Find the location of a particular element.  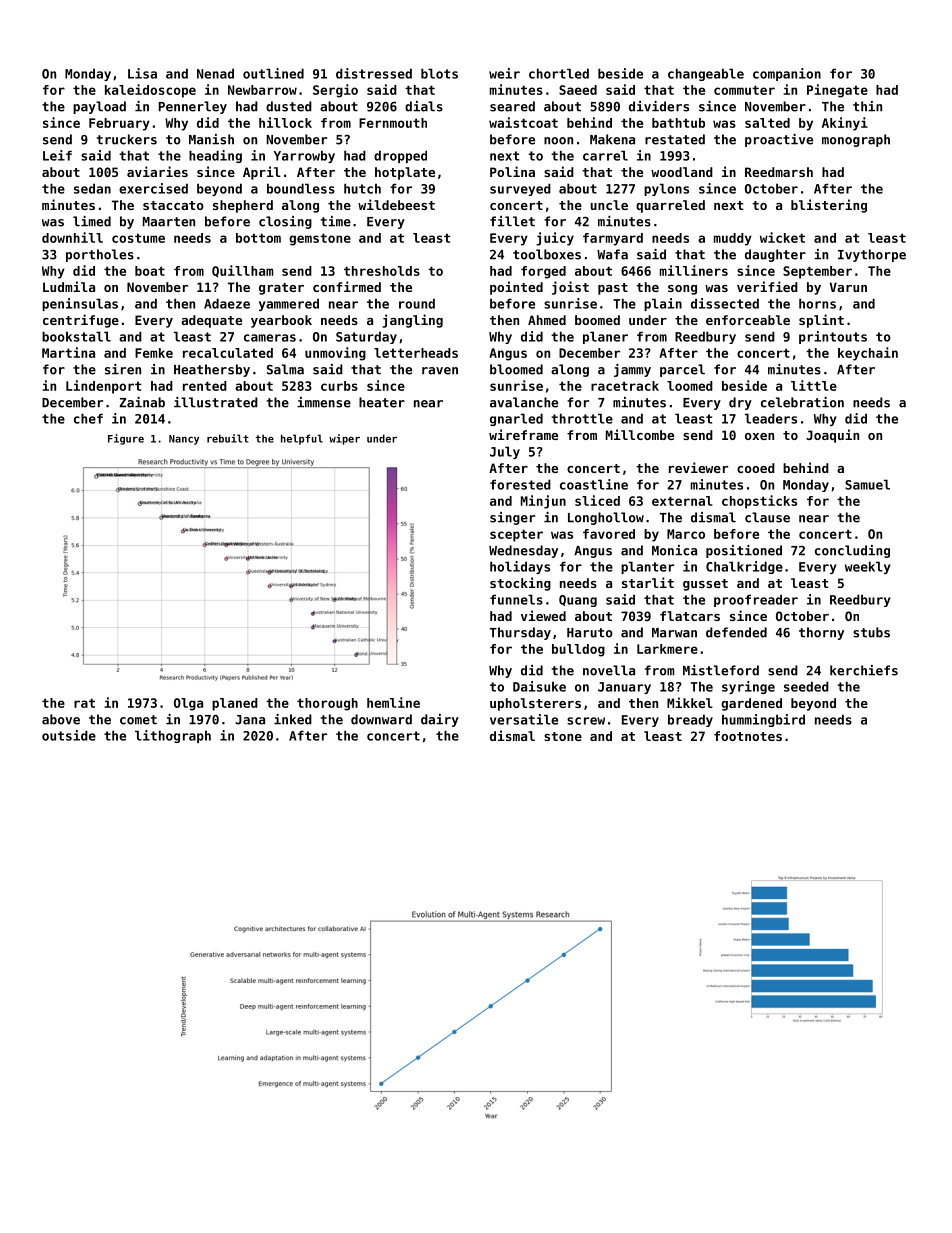

gnarled is located at coordinates (516, 419).
